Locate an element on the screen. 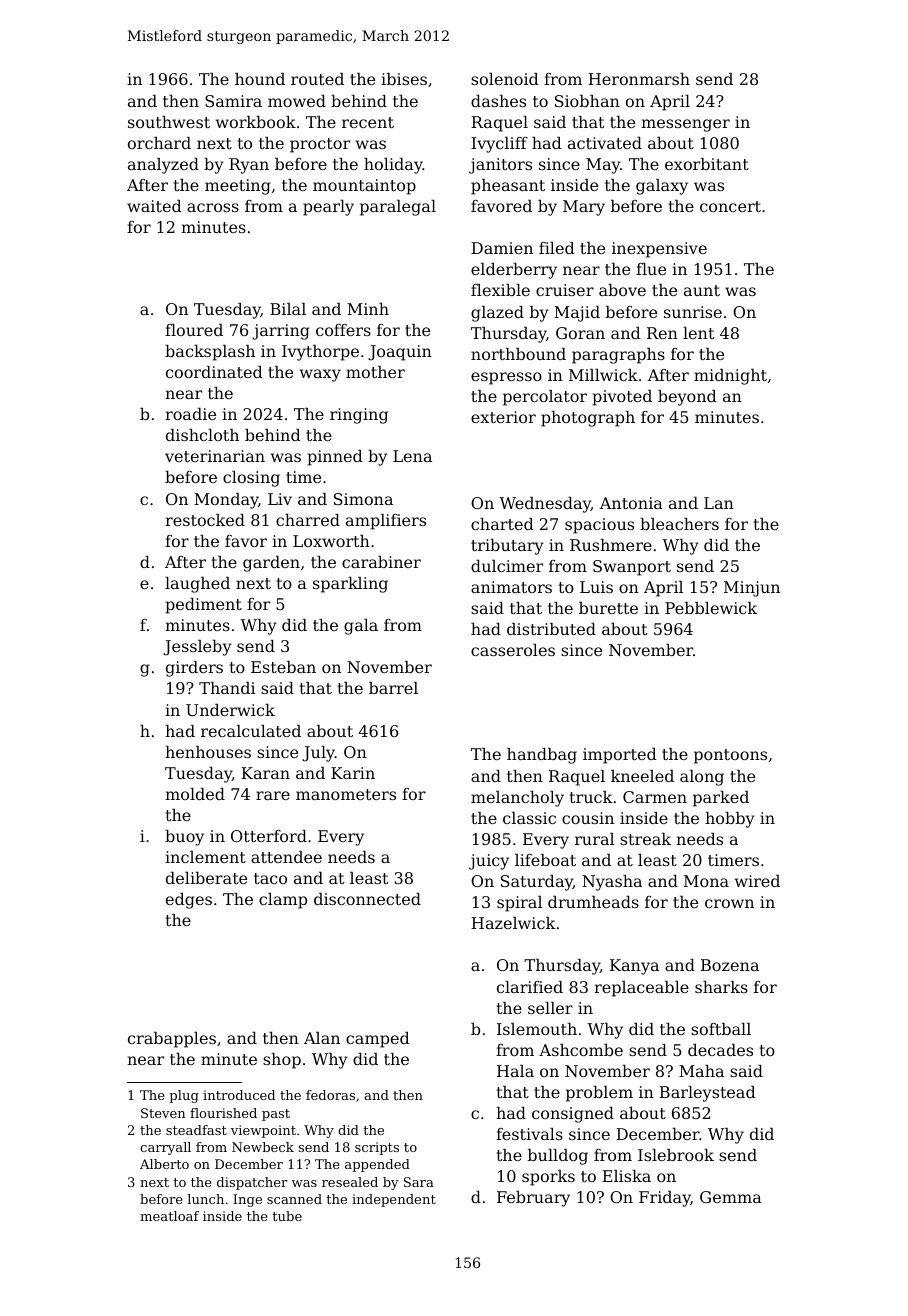 The width and height of the screenshot is (908, 1316). Hazelwick is located at coordinates (513, 923).
